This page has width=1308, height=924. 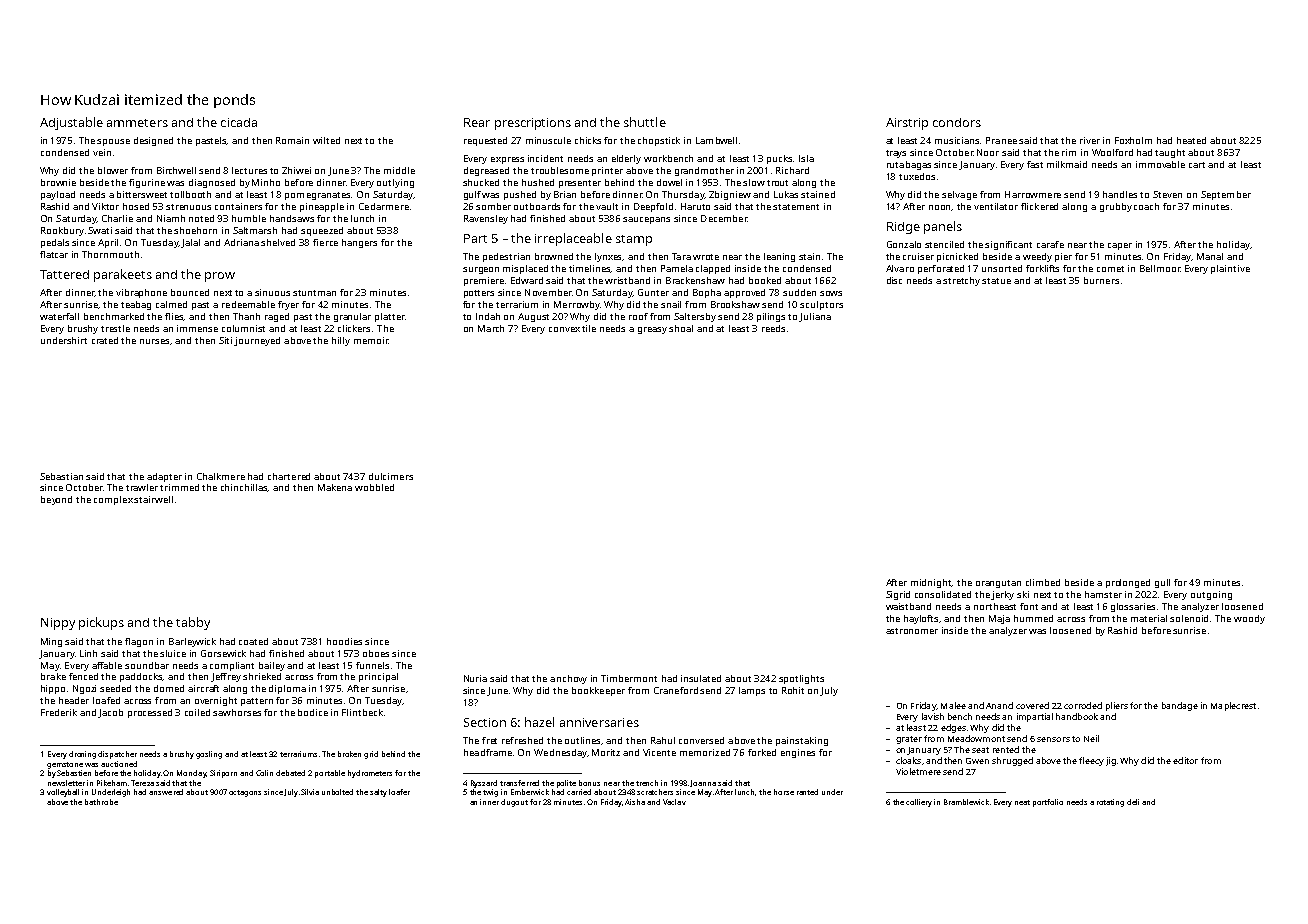 What do you see at coordinates (659, 752) in the page?
I see `Vicente` at bounding box center [659, 752].
